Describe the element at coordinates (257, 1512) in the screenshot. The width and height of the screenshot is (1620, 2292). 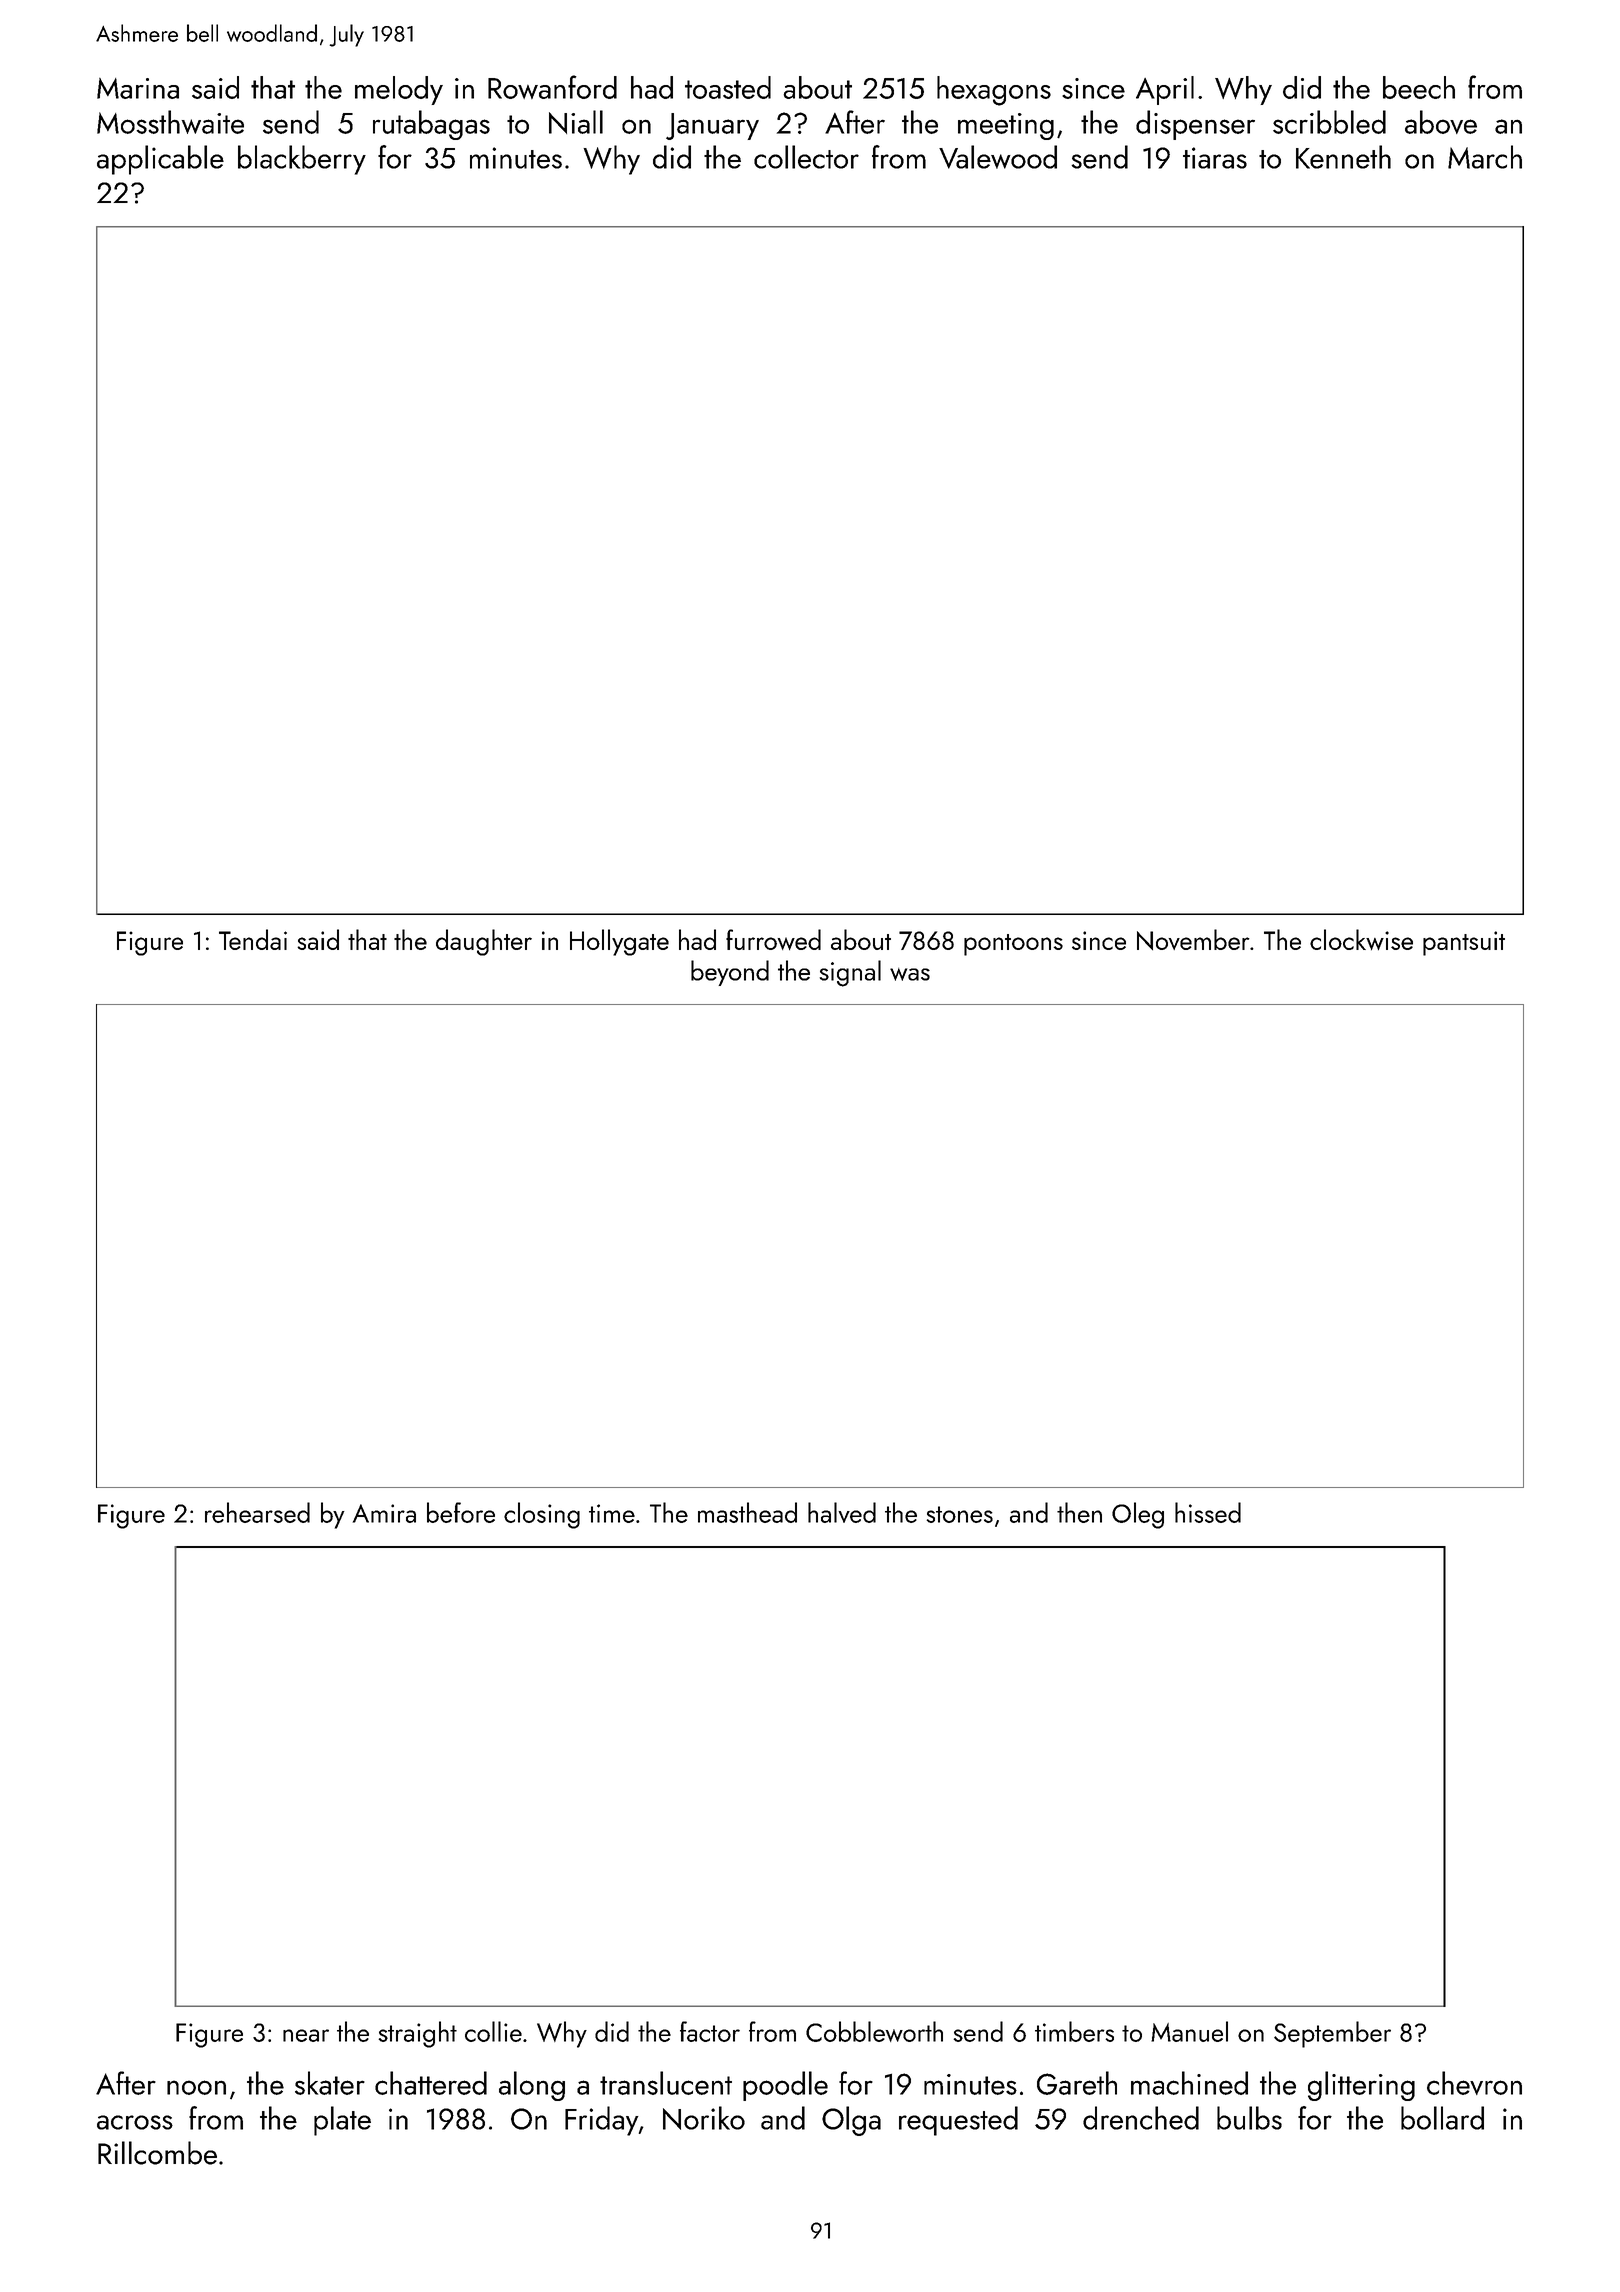
I see `rehearsed` at that location.
